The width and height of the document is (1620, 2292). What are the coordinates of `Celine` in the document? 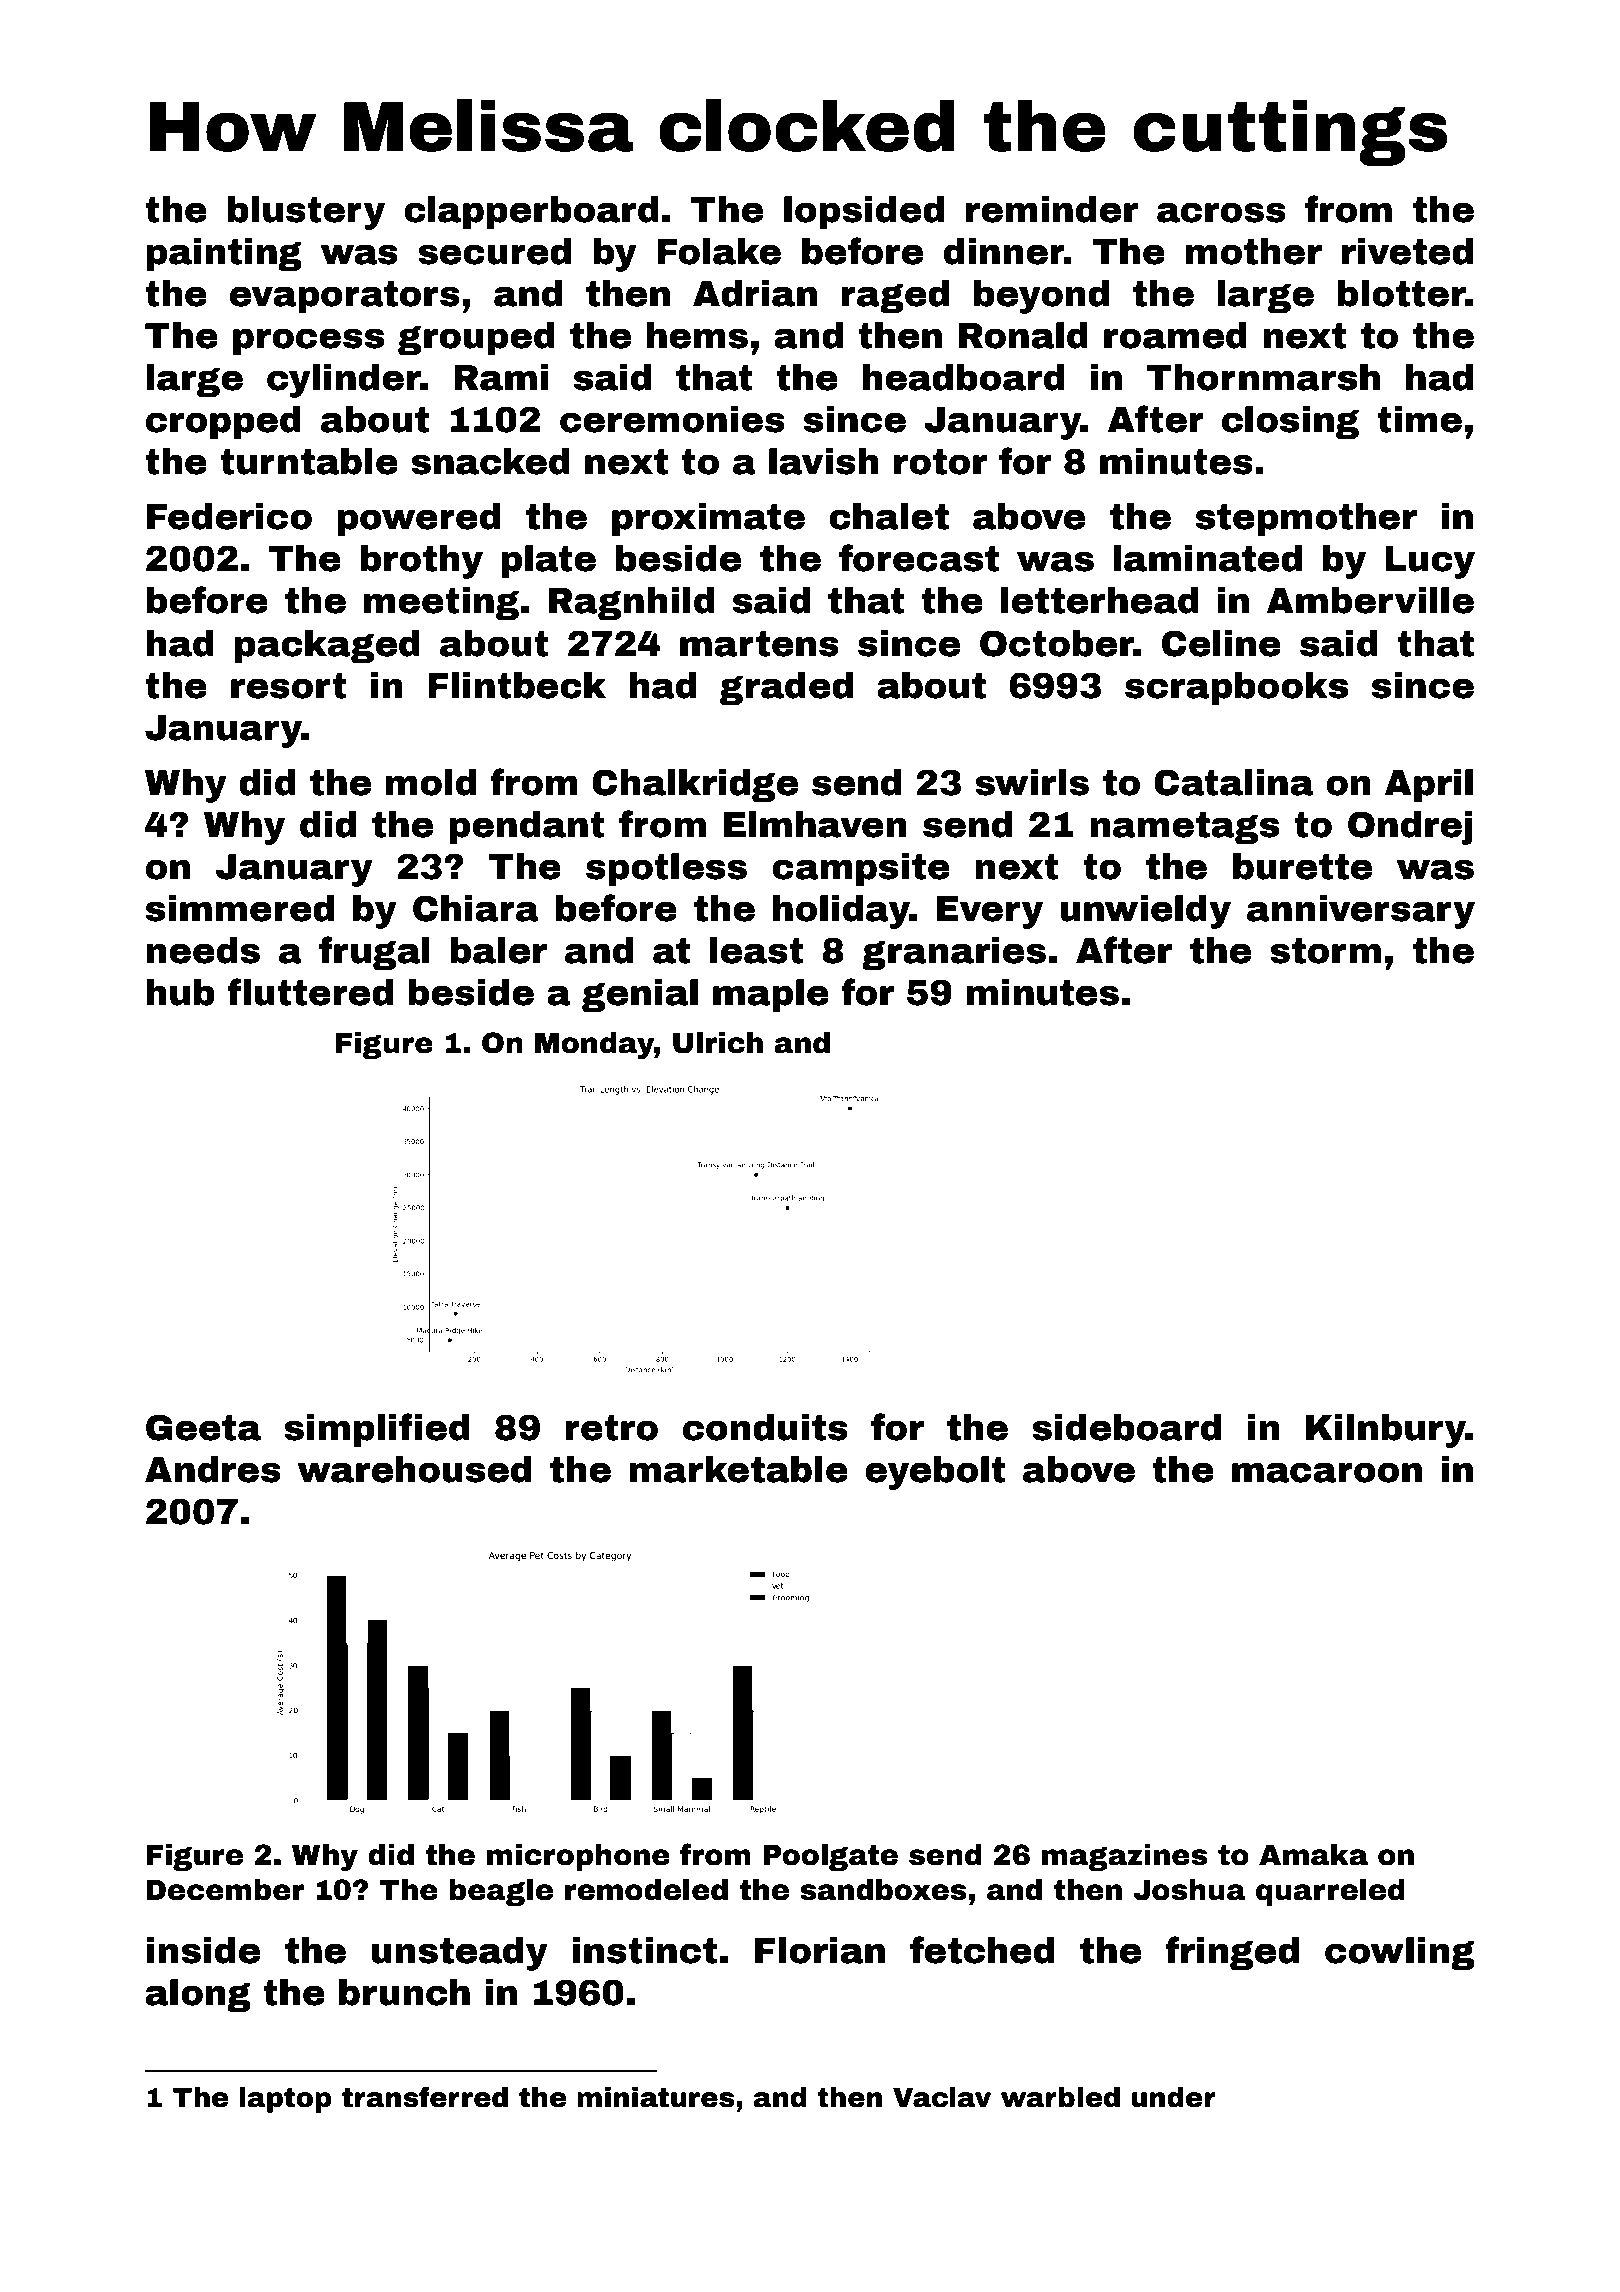 It's located at (1221, 643).
